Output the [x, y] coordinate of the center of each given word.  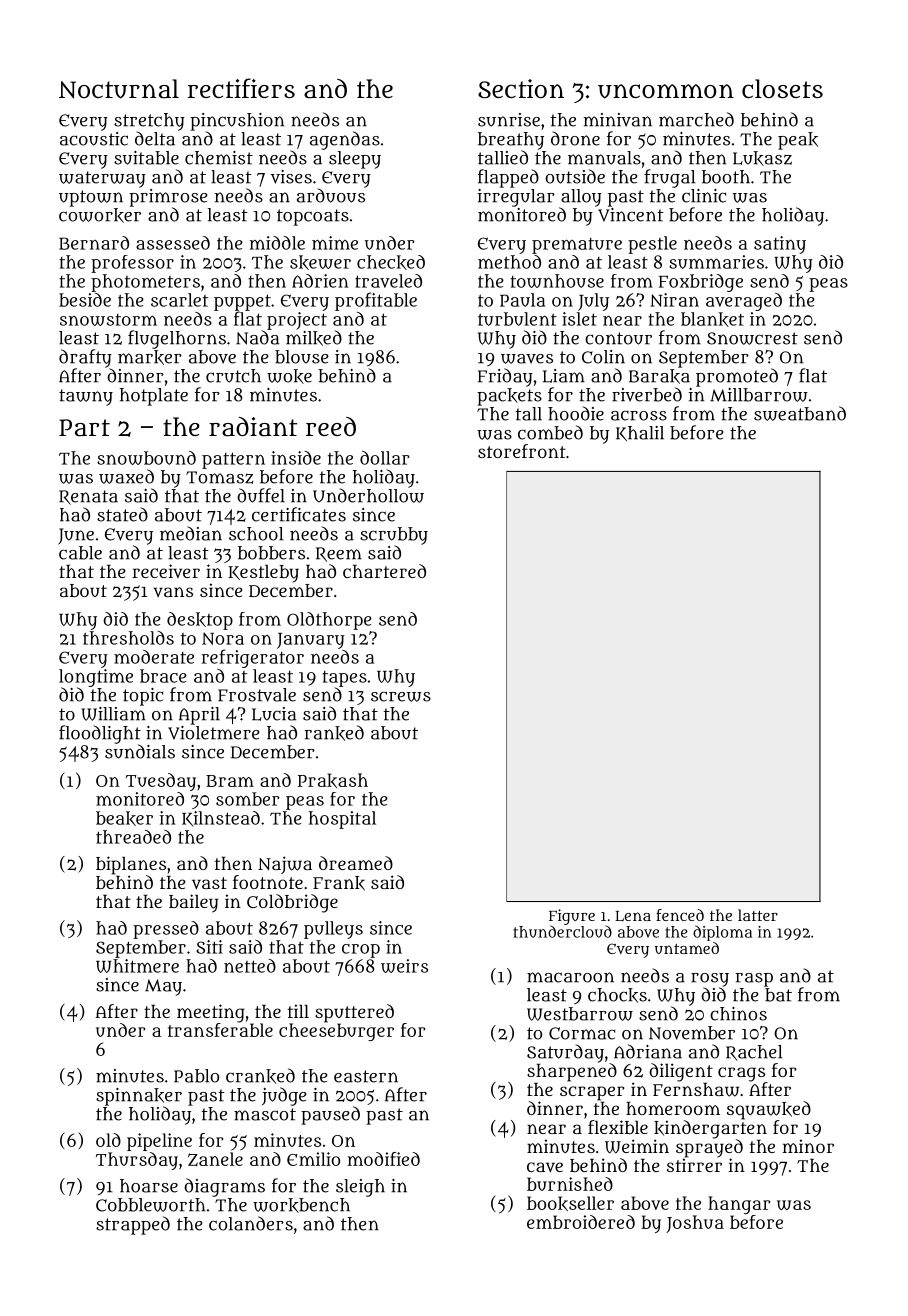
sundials [140, 751]
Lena [633, 916]
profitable [376, 301]
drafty [85, 358]
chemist [219, 158]
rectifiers [241, 88]
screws [401, 696]
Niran [674, 300]
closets [782, 88]
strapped [133, 1225]
